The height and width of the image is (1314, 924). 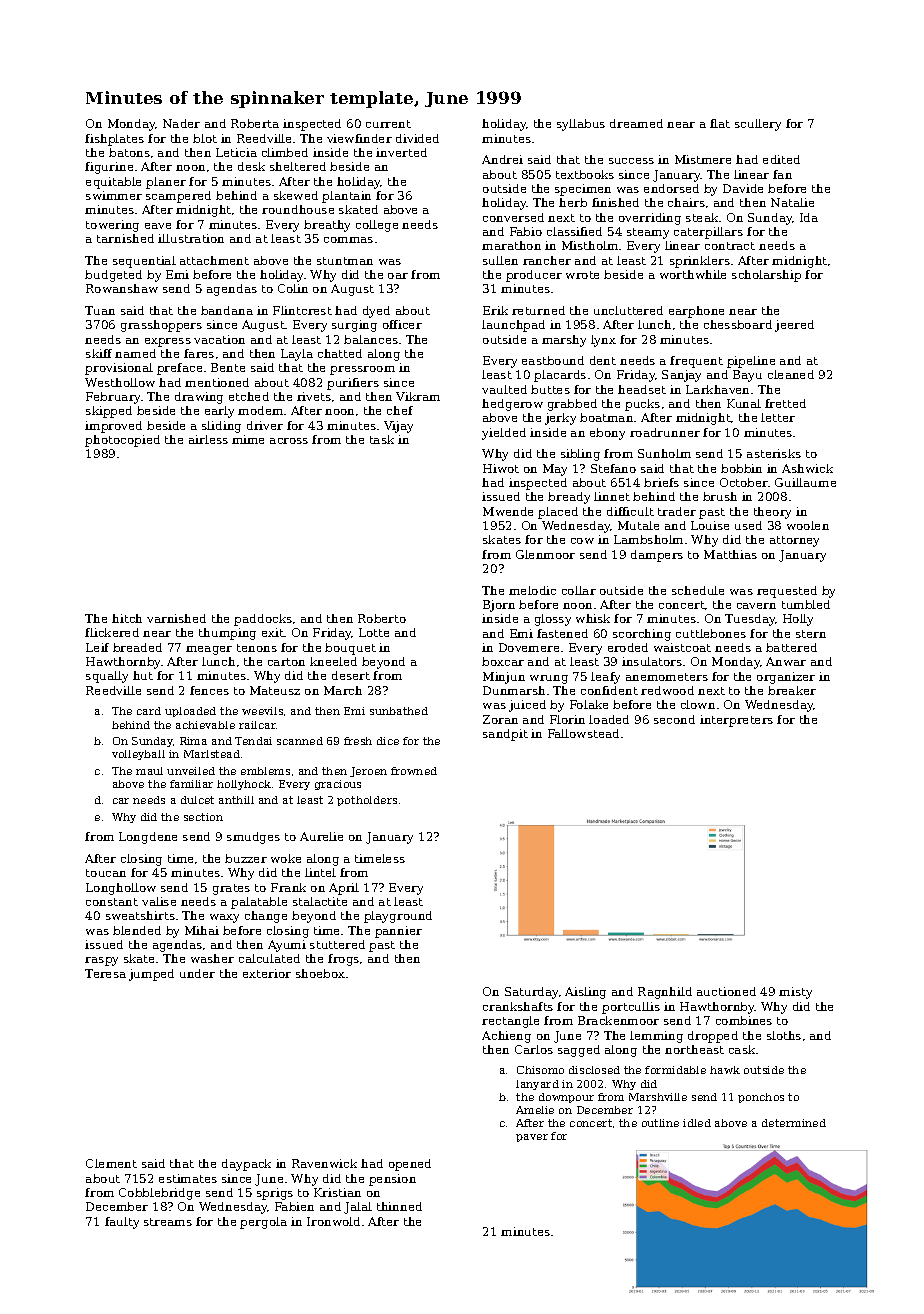 I want to click on Nader, so click(x=181, y=123).
